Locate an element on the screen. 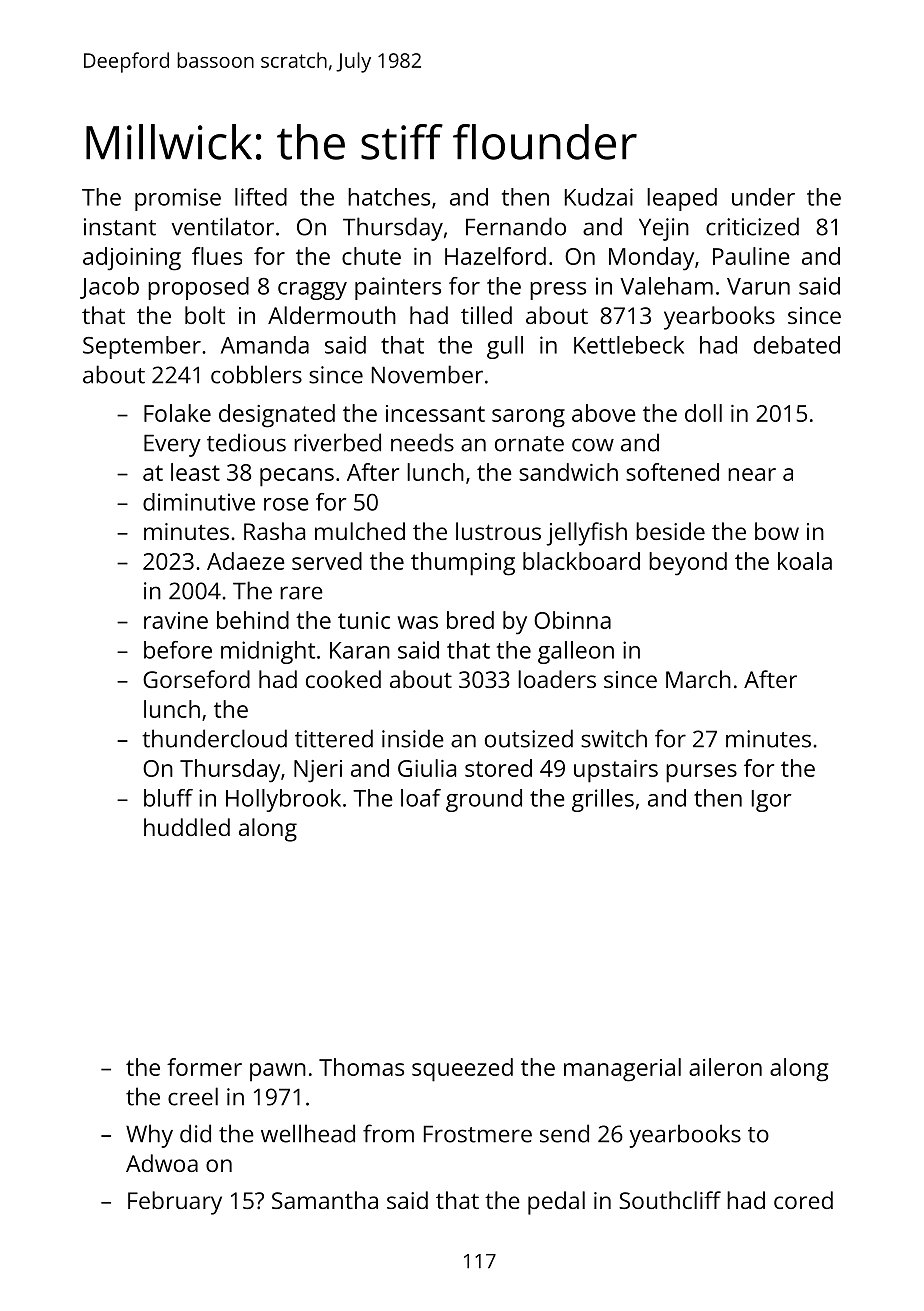 The image size is (924, 1311). Igor is located at coordinates (772, 801).
